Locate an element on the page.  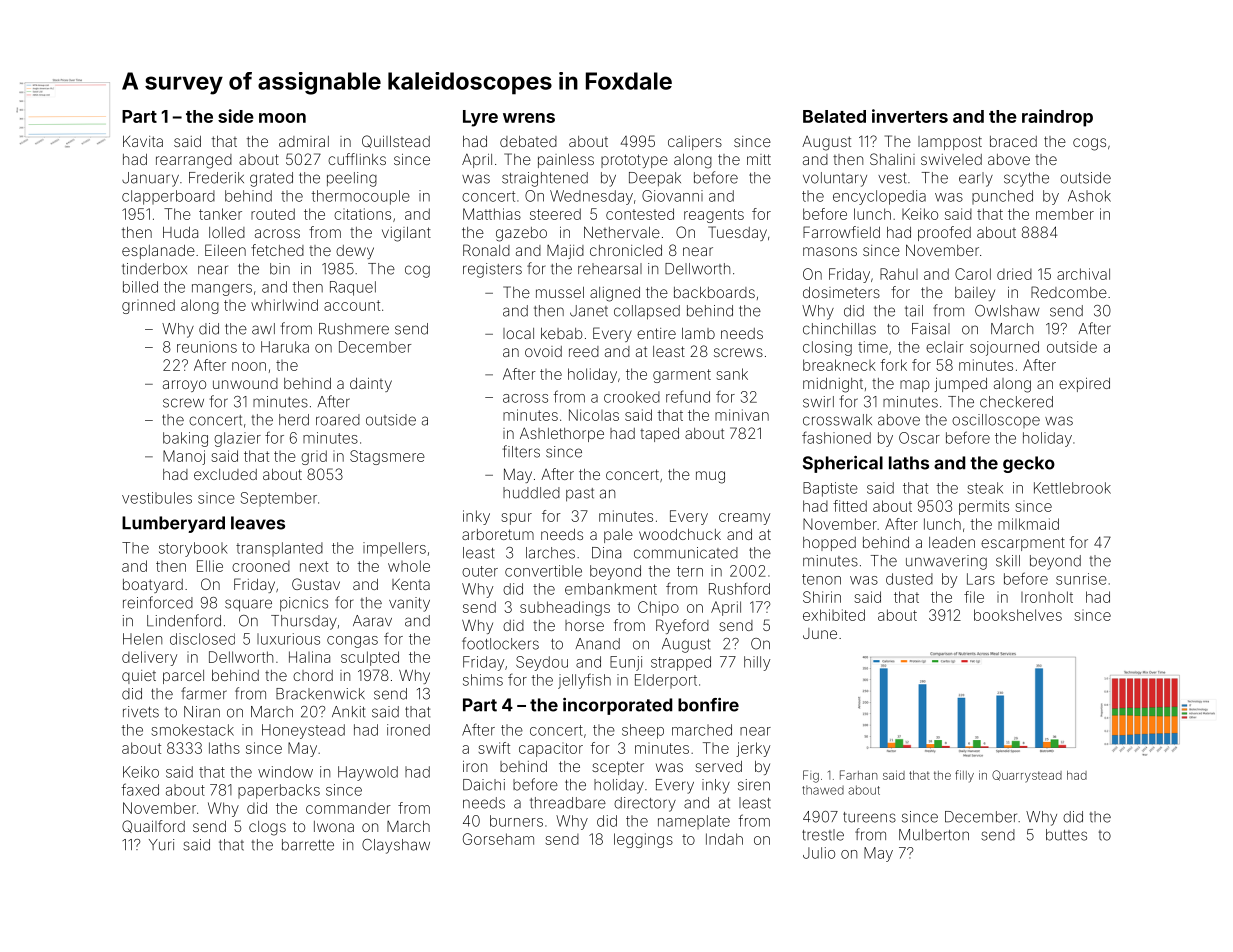
faxed is located at coordinates (140, 789).
